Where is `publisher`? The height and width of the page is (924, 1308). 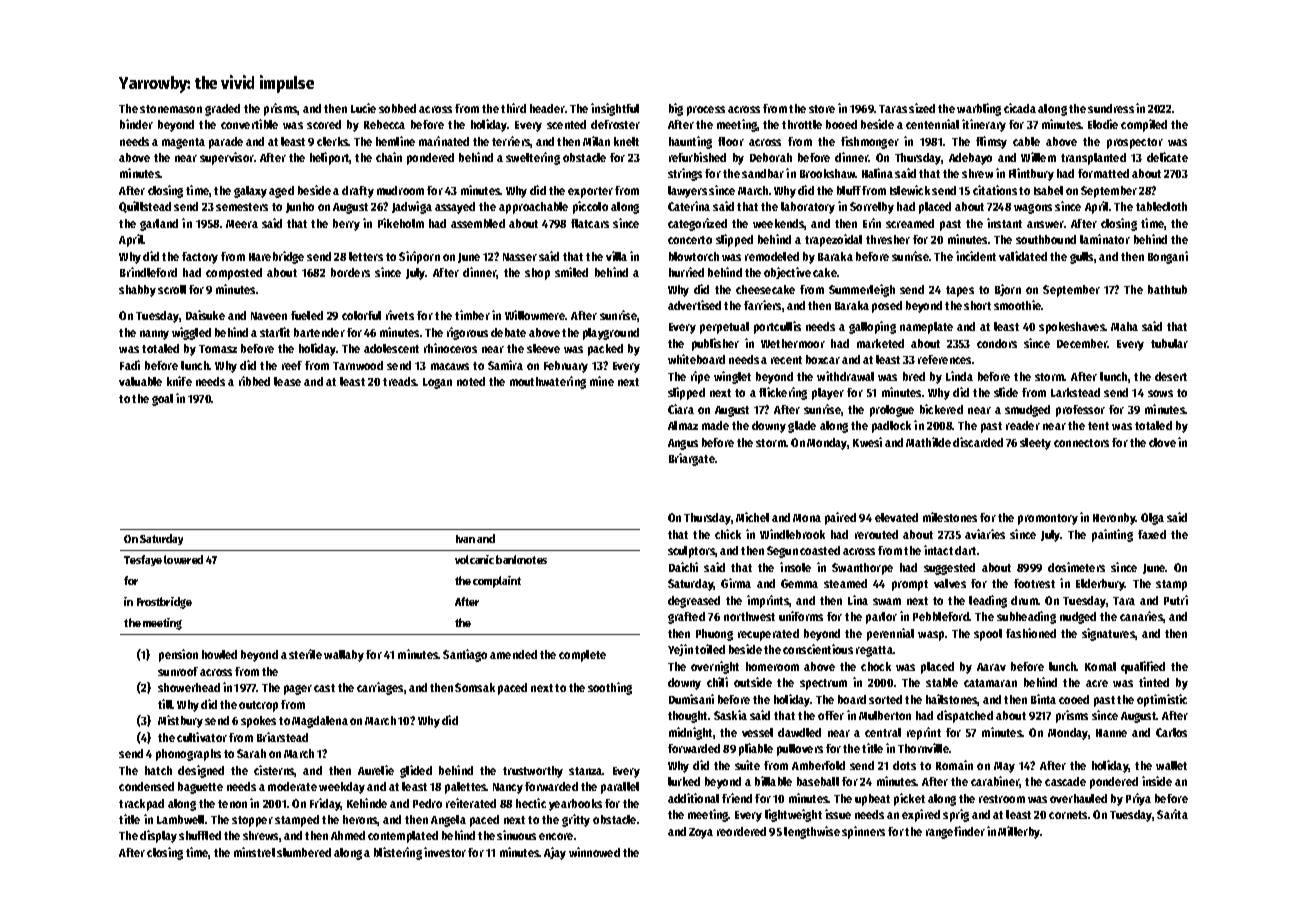
publisher is located at coordinates (715, 344).
